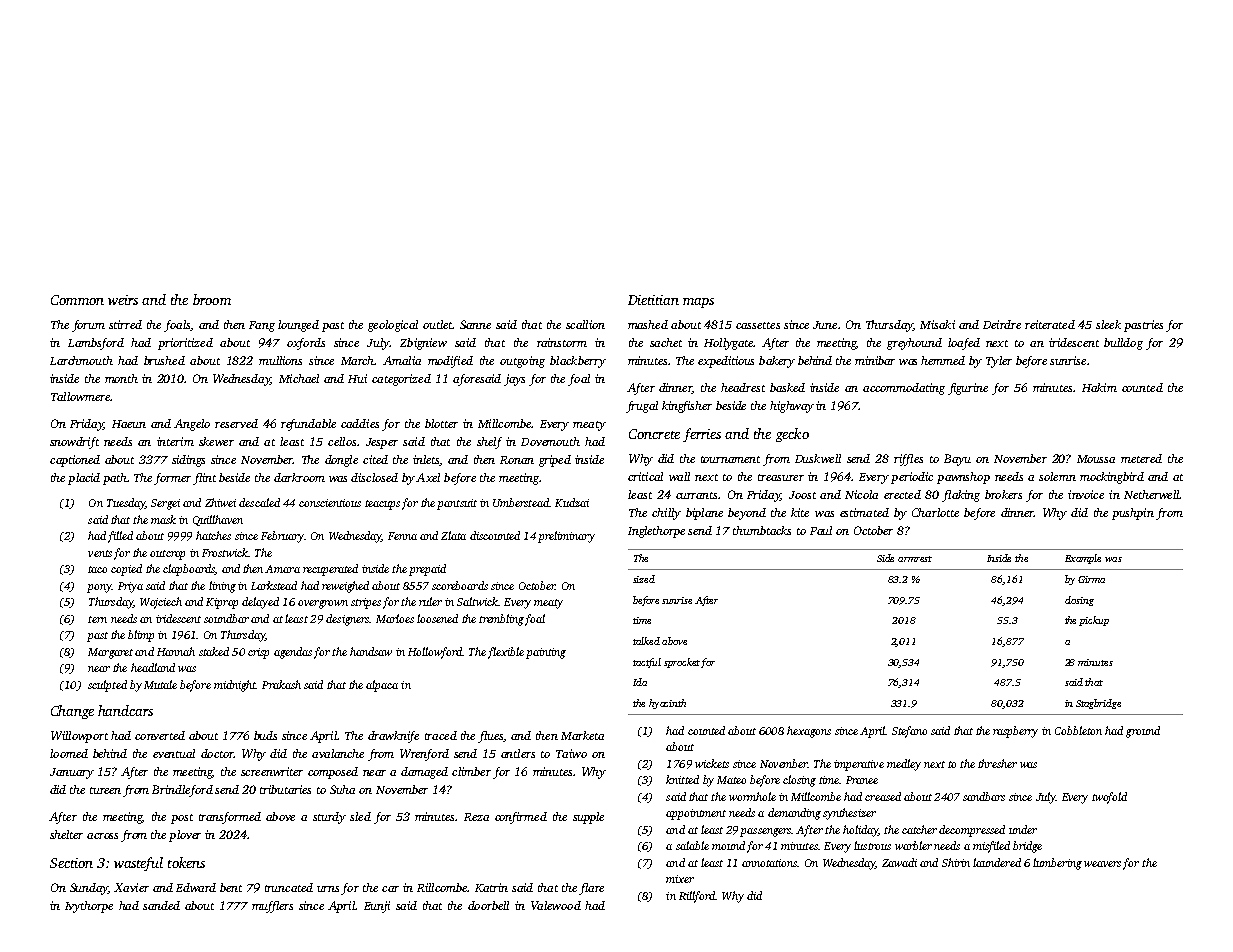 Image resolution: width=1233 pixels, height=952 pixels. What do you see at coordinates (71, 863) in the screenshot?
I see `Section` at bounding box center [71, 863].
